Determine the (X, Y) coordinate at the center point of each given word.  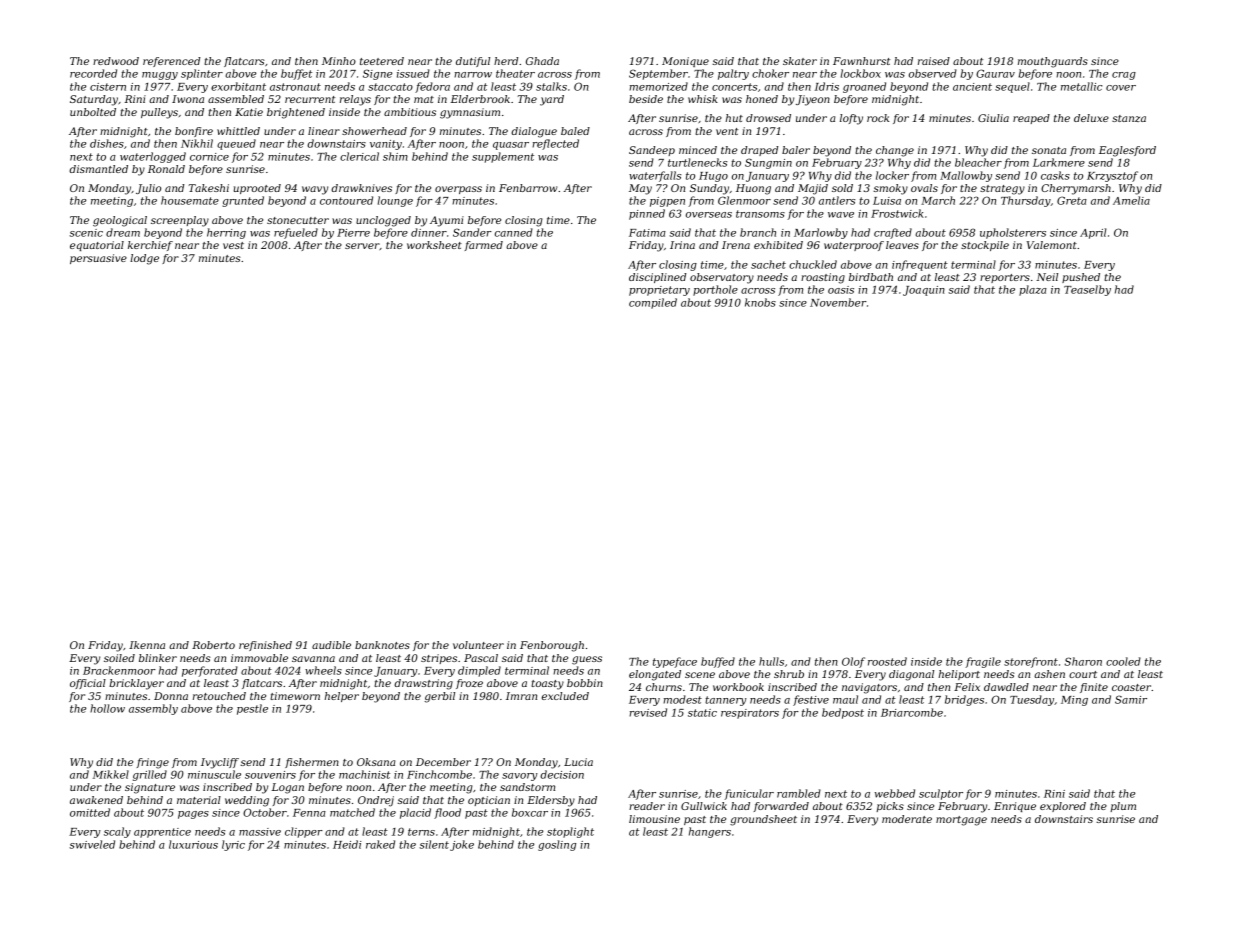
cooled (1123, 661)
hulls (771, 661)
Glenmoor (744, 200)
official (88, 684)
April (1093, 233)
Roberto (213, 645)
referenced (171, 62)
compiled (653, 303)
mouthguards (1053, 62)
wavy (315, 190)
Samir (1131, 699)
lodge (144, 259)
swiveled (92, 844)
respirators (750, 714)
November (838, 302)
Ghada (542, 61)
